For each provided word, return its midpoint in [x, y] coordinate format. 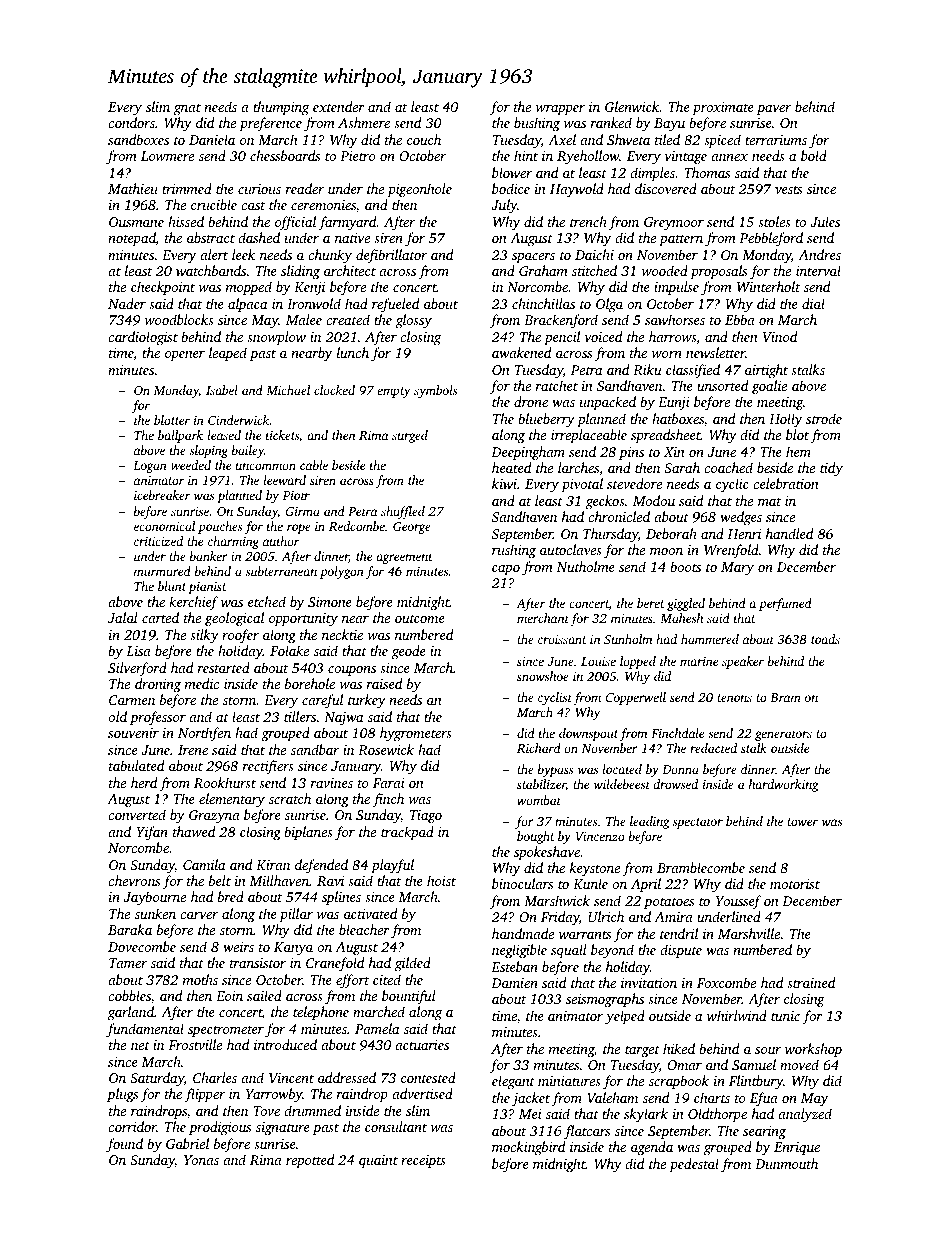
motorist [795, 884]
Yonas [201, 1160]
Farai [389, 783]
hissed [186, 221]
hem [798, 451]
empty [393, 392]
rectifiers [268, 767]
